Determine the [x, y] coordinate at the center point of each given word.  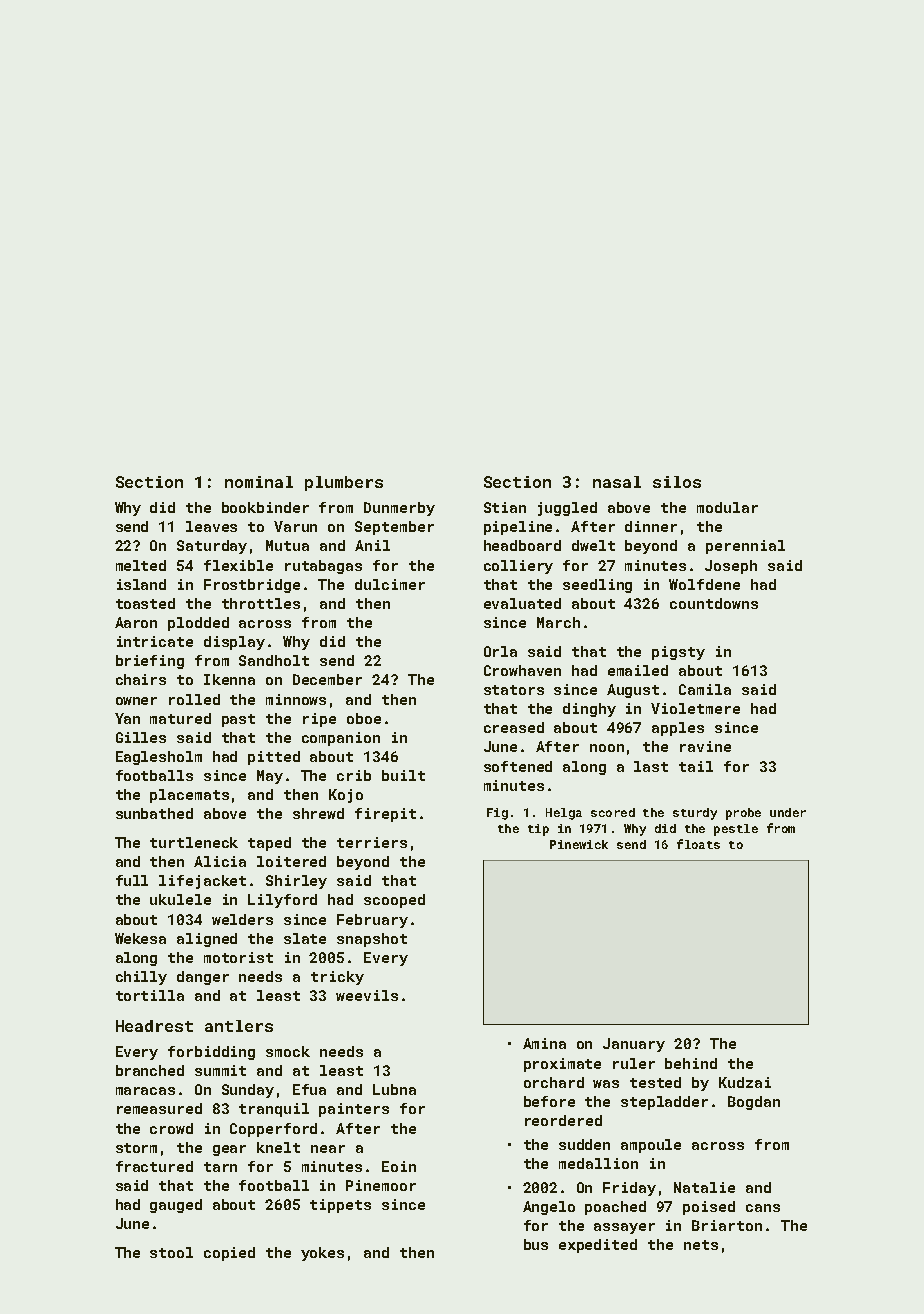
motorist [238, 957]
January [634, 1045]
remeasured [159, 1108]
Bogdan [754, 1103]
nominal [259, 482]
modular [727, 507]
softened [518, 766]
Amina [544, 1043]
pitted [274, 758]
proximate [562, 1065]
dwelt [593, 545]
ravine [705, 746]
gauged [176, 1206]
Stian [505, 507]
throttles [261, 603]
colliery [518, 567]
